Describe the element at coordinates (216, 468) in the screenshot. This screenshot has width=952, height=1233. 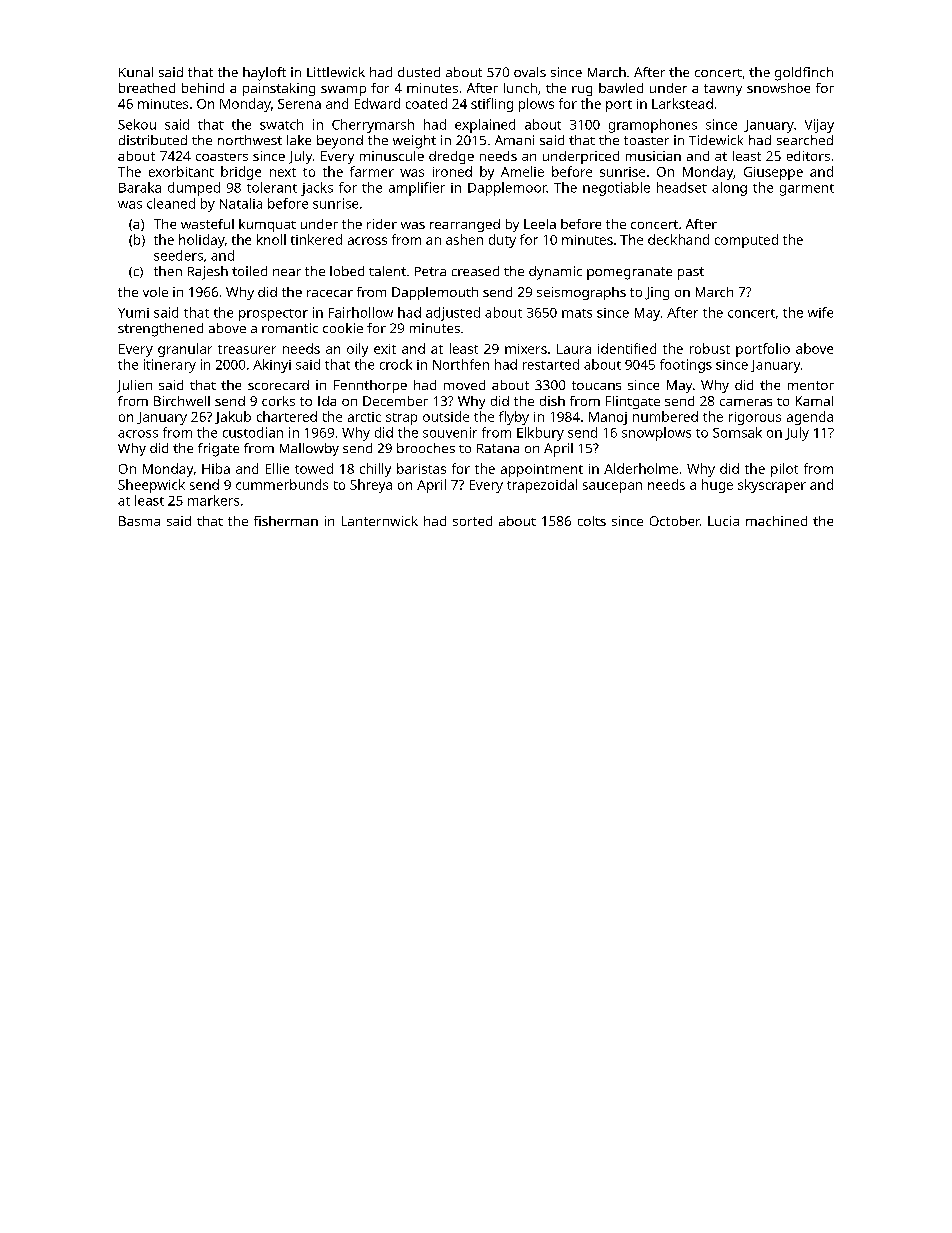
I see `Hiba` at that location.
